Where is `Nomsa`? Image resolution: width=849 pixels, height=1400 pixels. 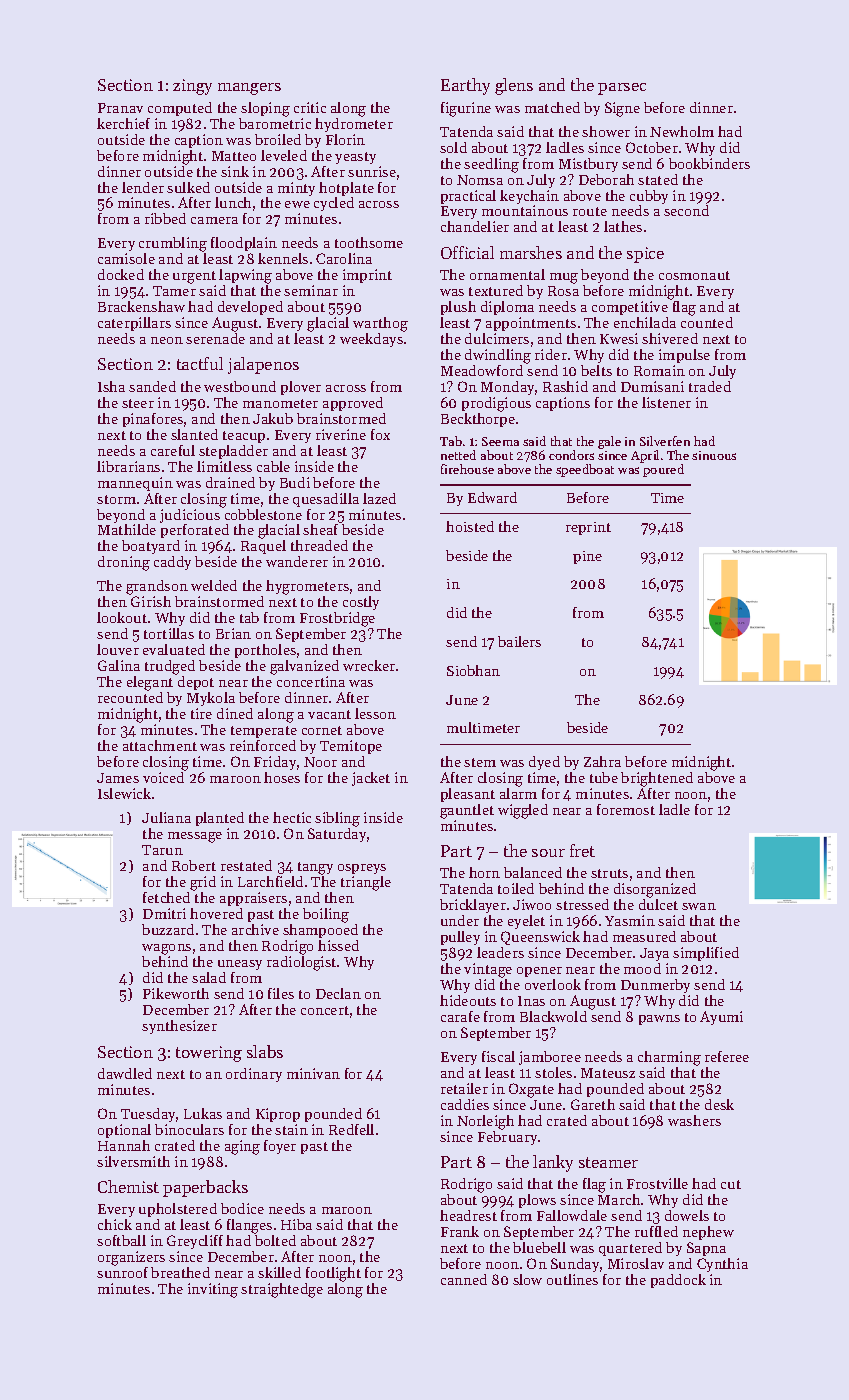 Nomsa is located at coordinates (480, 180).
